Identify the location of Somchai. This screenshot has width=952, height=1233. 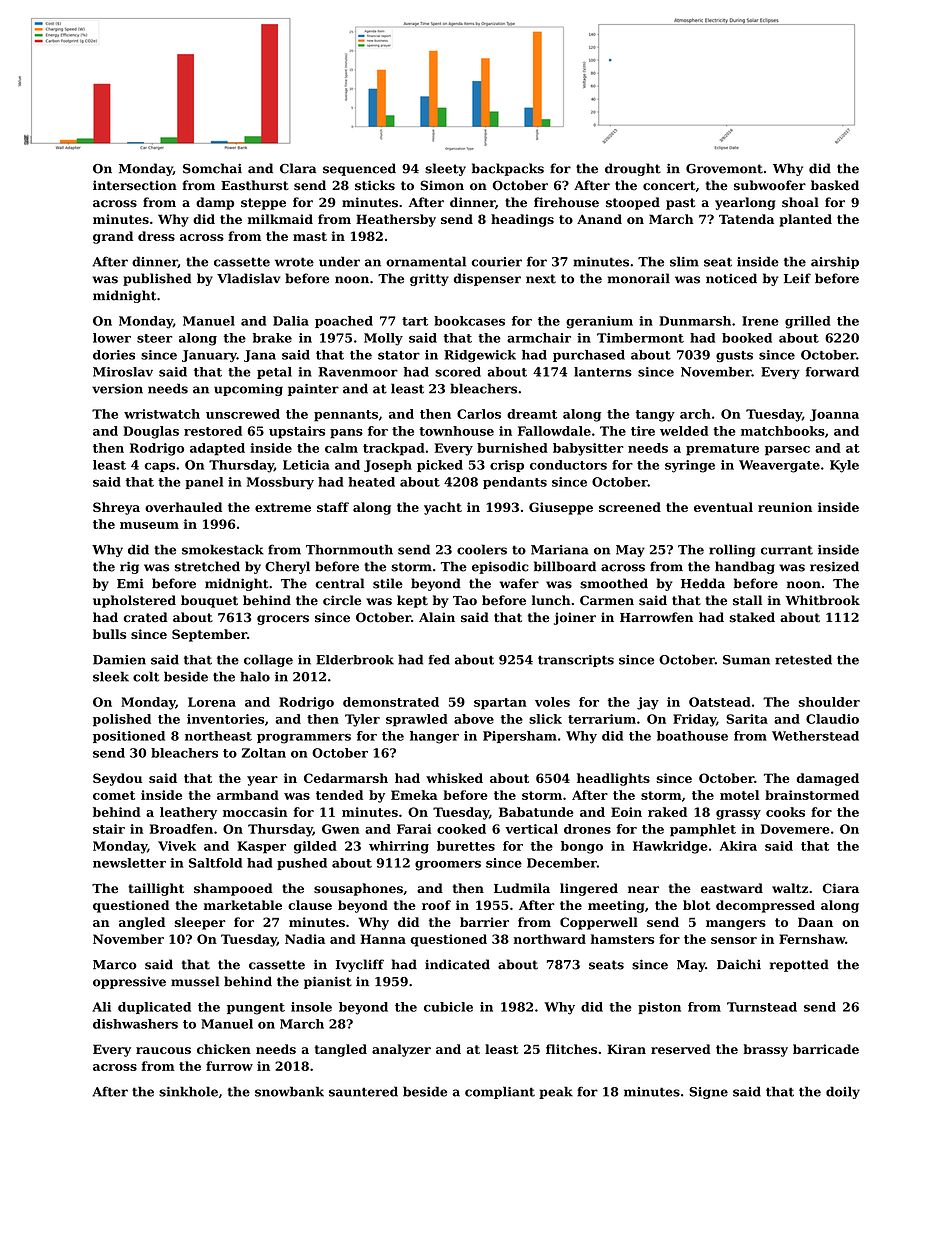
(212, 168).
